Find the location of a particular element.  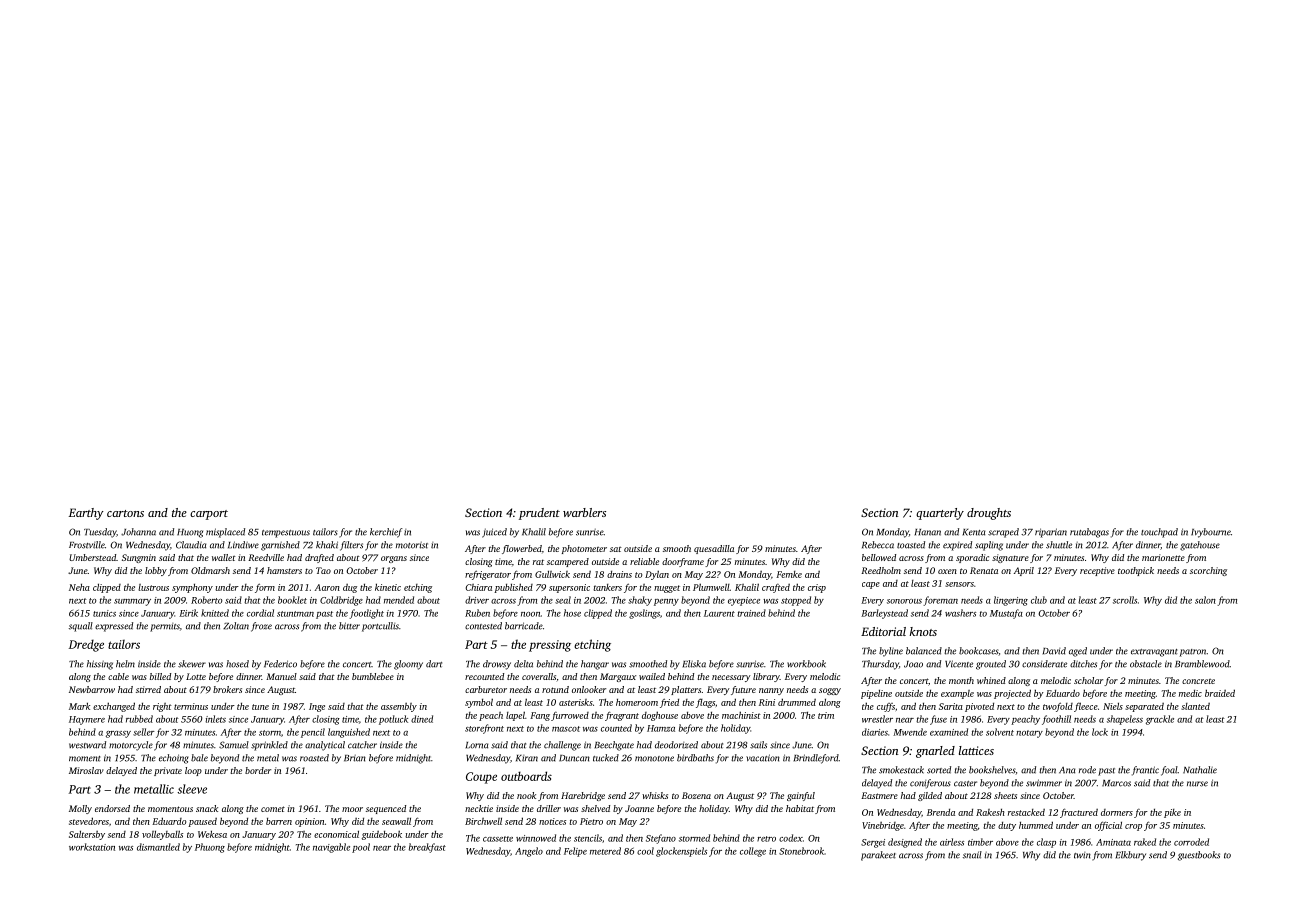

Newbarrow is located at coordinates (92, 689).
